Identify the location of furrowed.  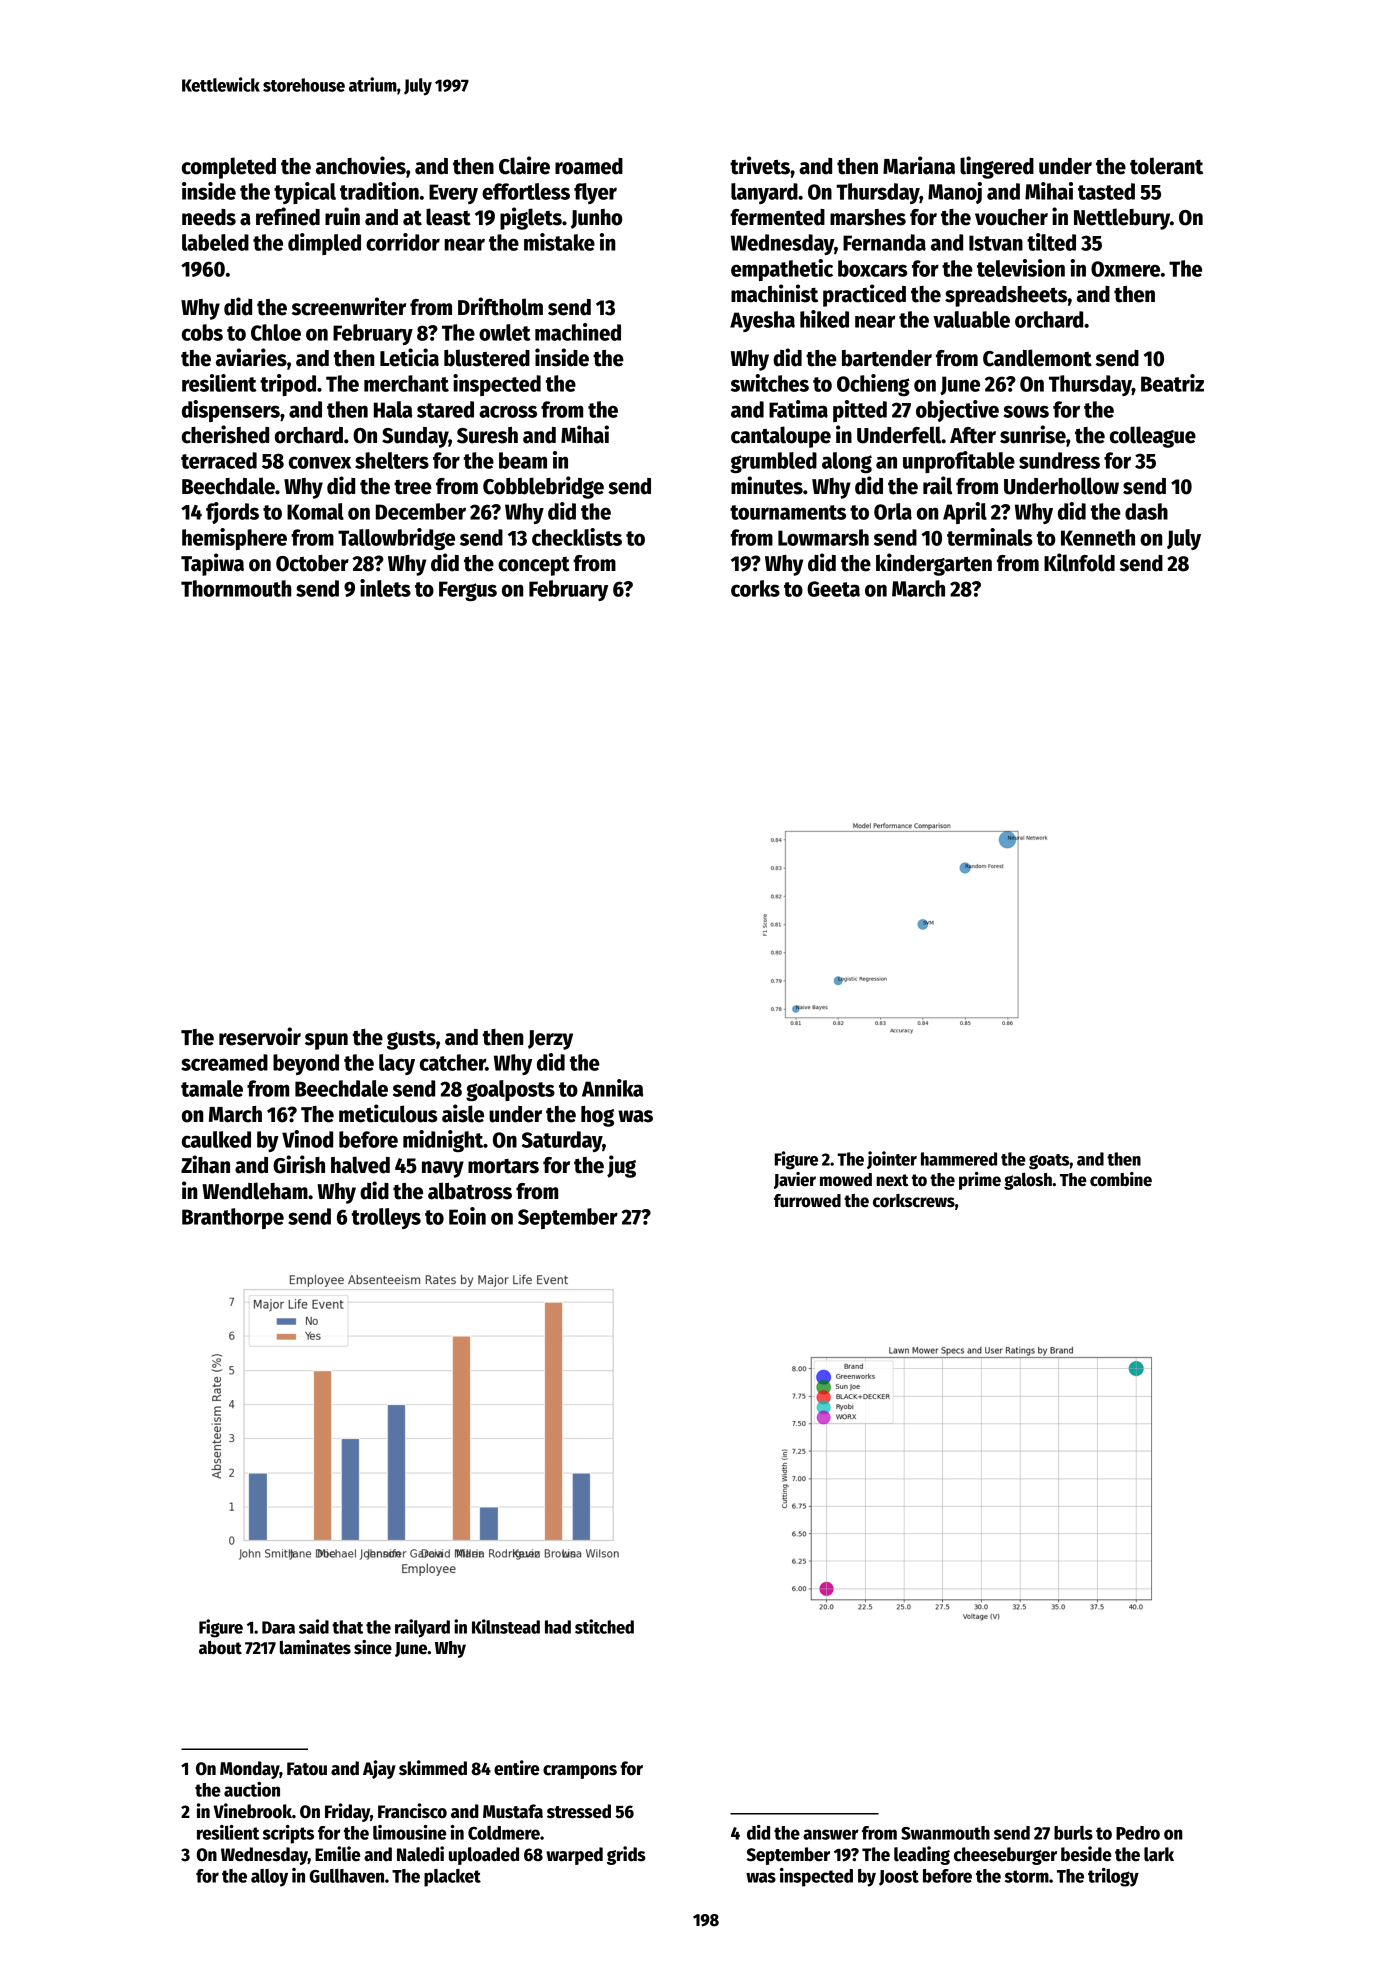
(807, 1201).
